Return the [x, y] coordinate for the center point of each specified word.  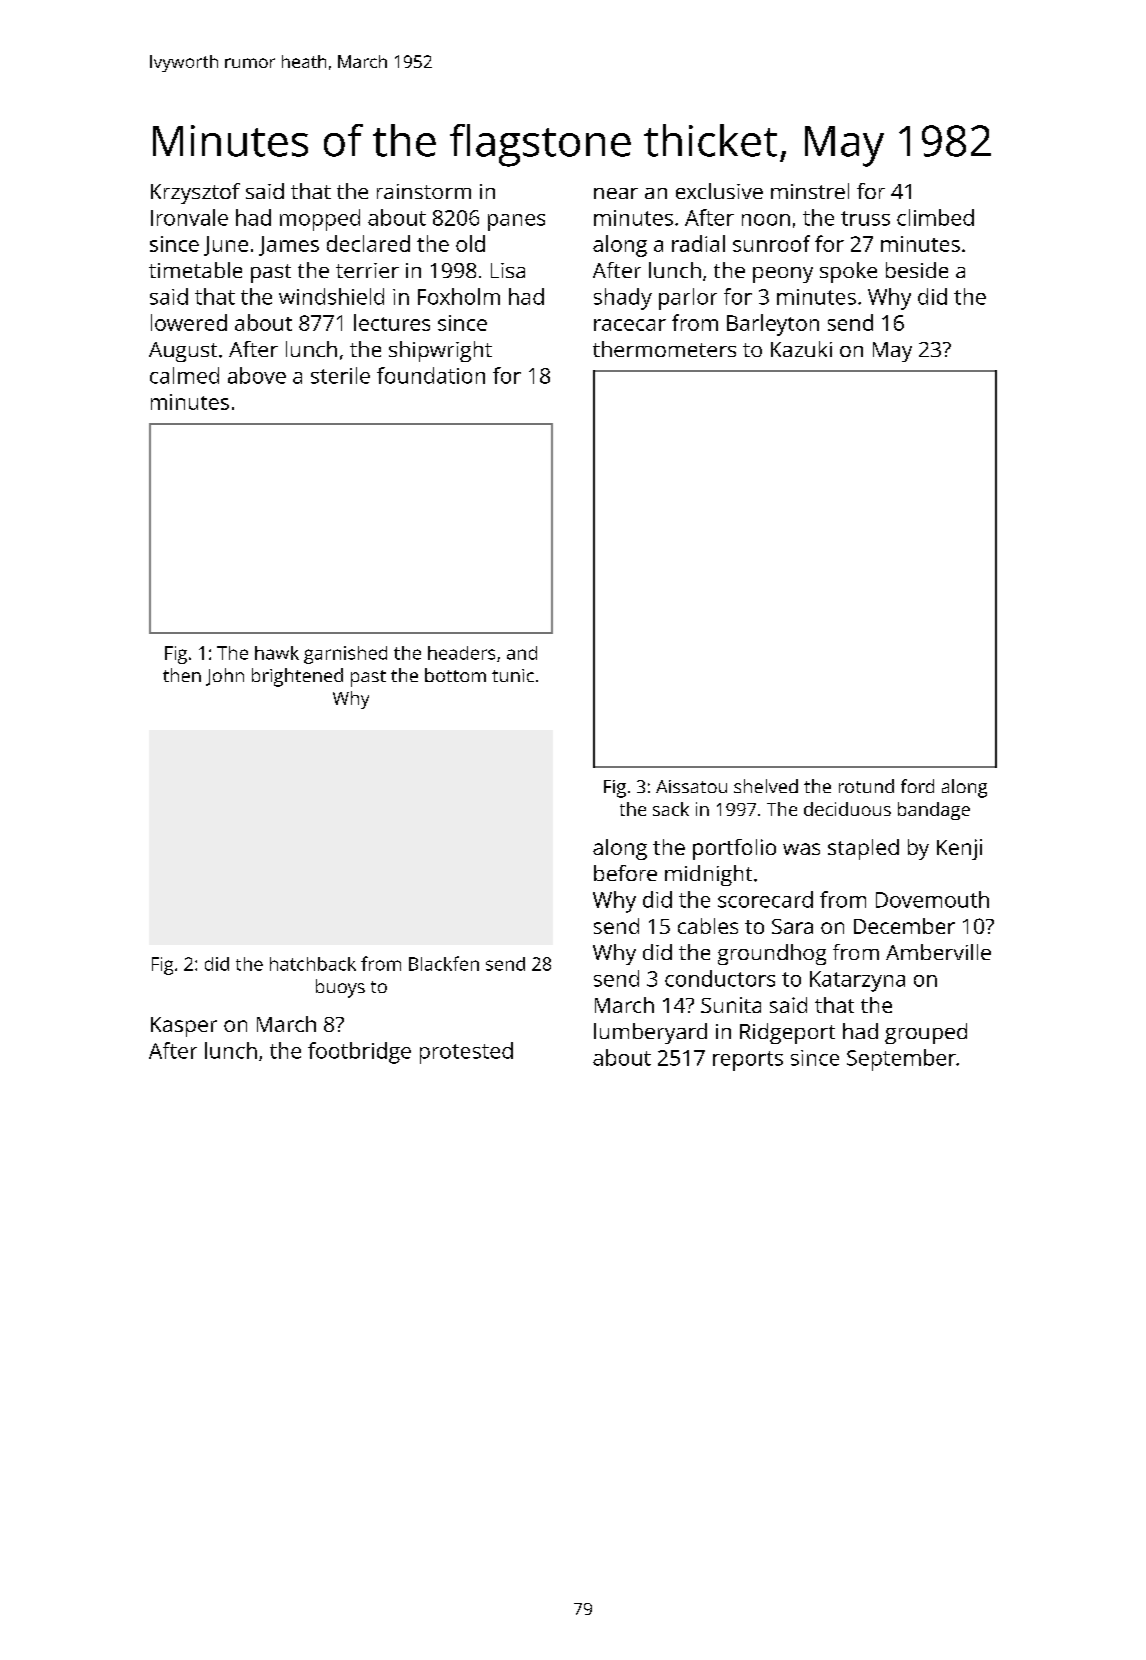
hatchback [313, 964]
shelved [766, 786]
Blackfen [444, 963]
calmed [184, 375]
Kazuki [801, 349]
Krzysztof [195, 193]
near [616, 193]
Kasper [184, 1027]
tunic [513, 675]
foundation [431, 375]
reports [748, 1061]
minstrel [810, 191]
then [182, 675]
